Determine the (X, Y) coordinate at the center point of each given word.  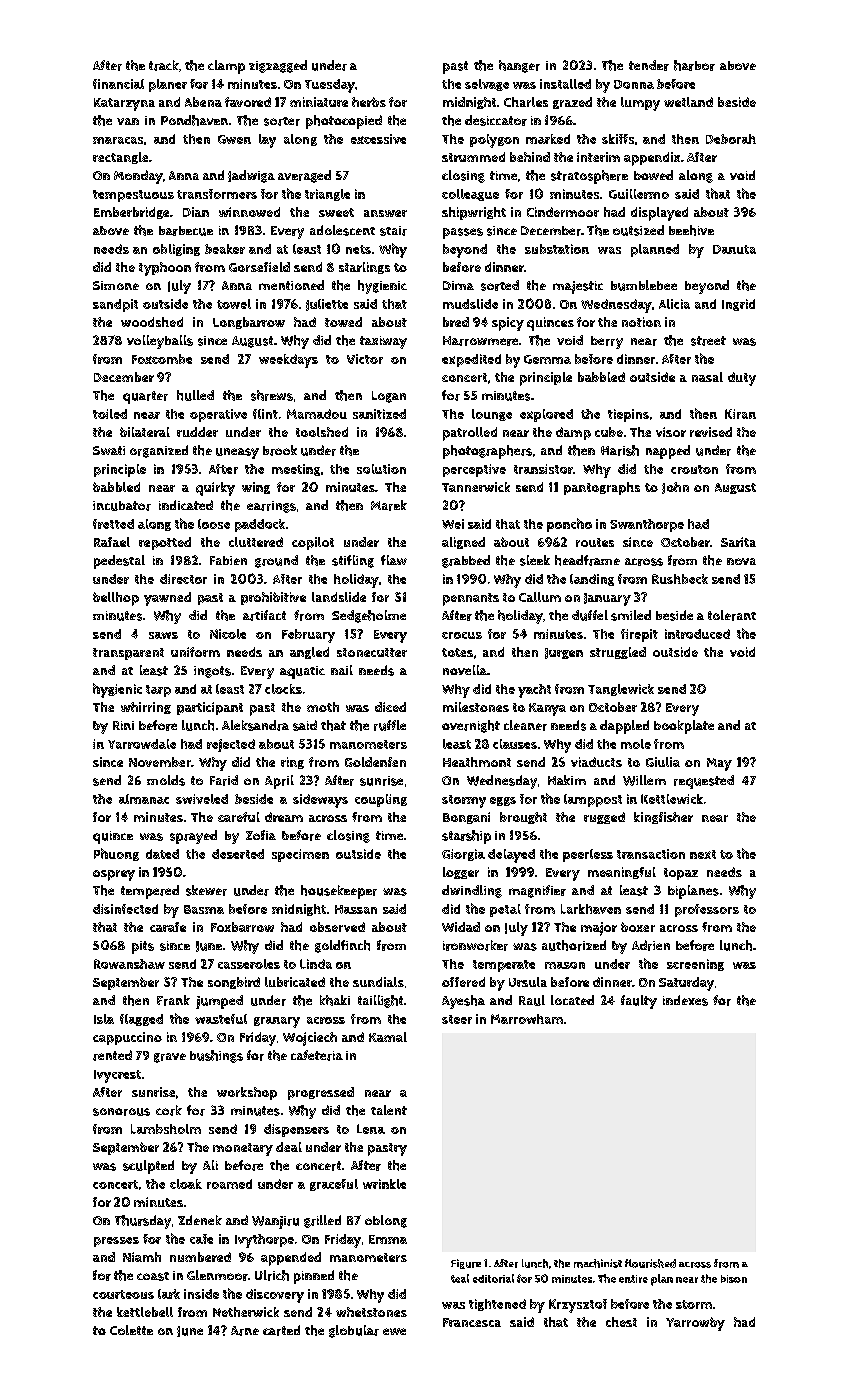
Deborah (731, 139)
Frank (173, 1000)
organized (159, 451)
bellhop (116, 599)
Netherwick (246, 1312)
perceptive (474, 470)
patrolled (470, 434)
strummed (473, 157)
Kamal (388, 1037)
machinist (598, 1263)
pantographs (602, 488)
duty (742, 379)
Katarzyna (124, 104)
